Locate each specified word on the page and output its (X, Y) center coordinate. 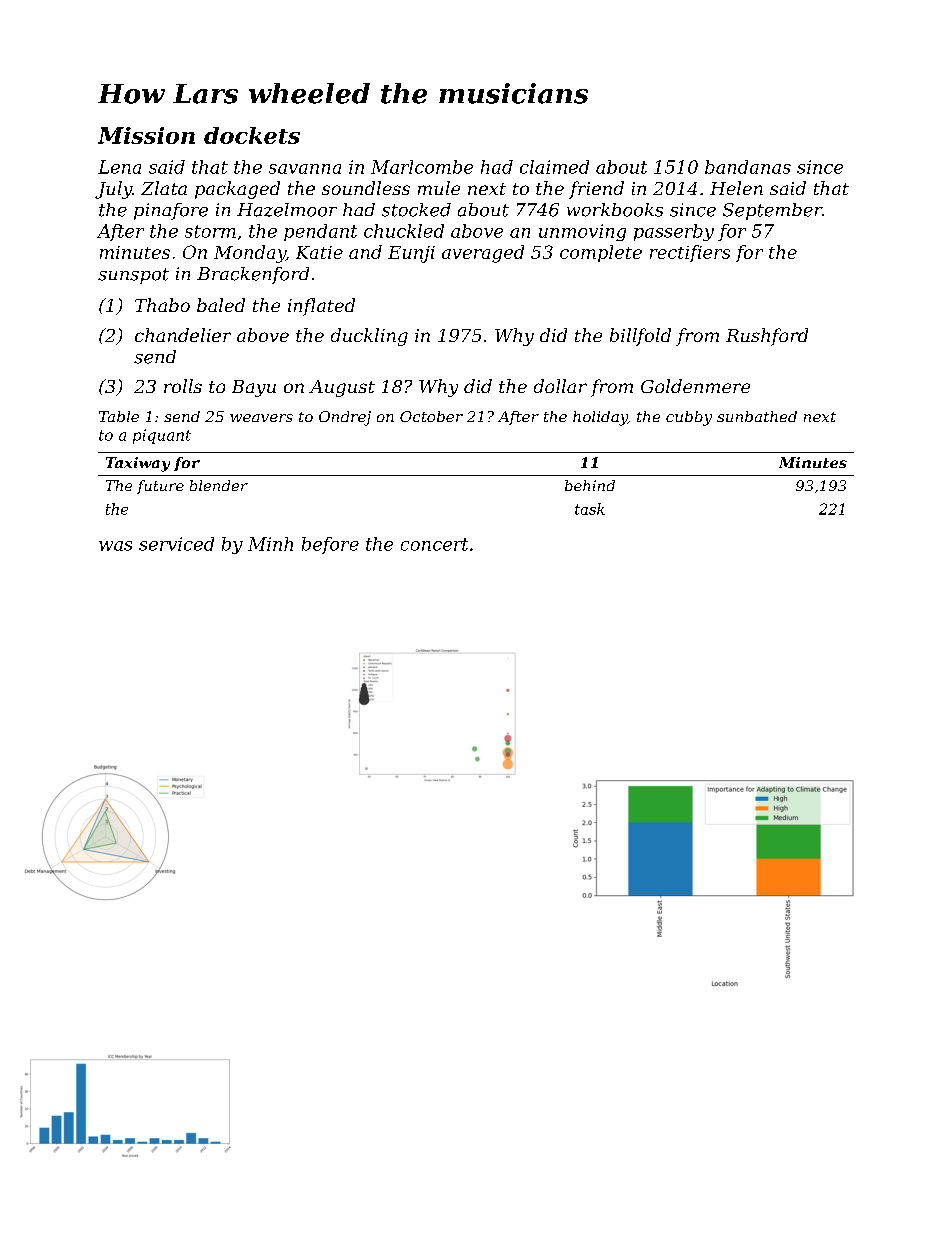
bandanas (748, 167)
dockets (252, 135)
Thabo (162, 305)
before (330, 545)
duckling (369, 337)
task (590, 509)
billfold (640, 337)
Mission (146, 135)
